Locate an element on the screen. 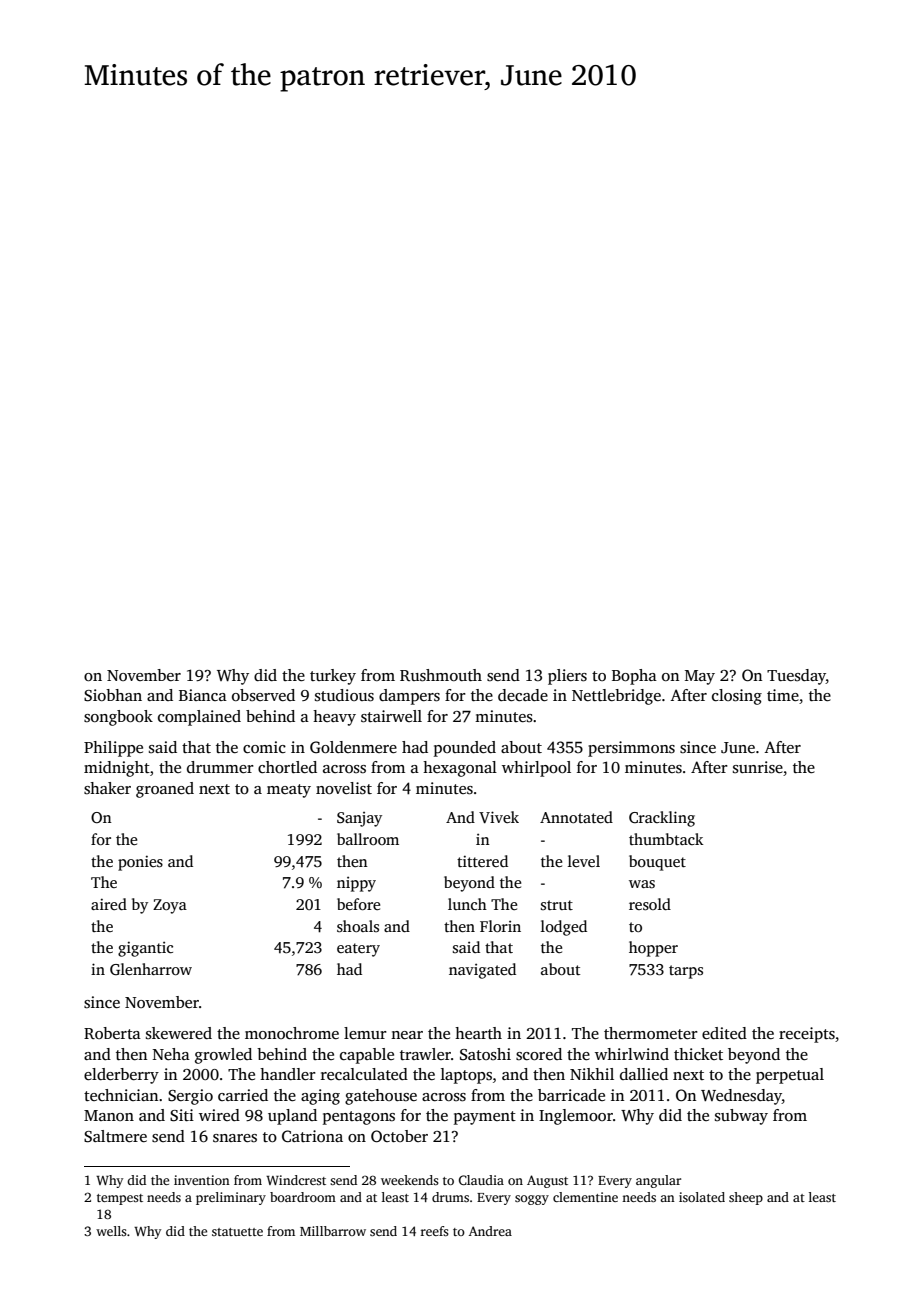  hexagonal is located at coordinates (460, 769).
